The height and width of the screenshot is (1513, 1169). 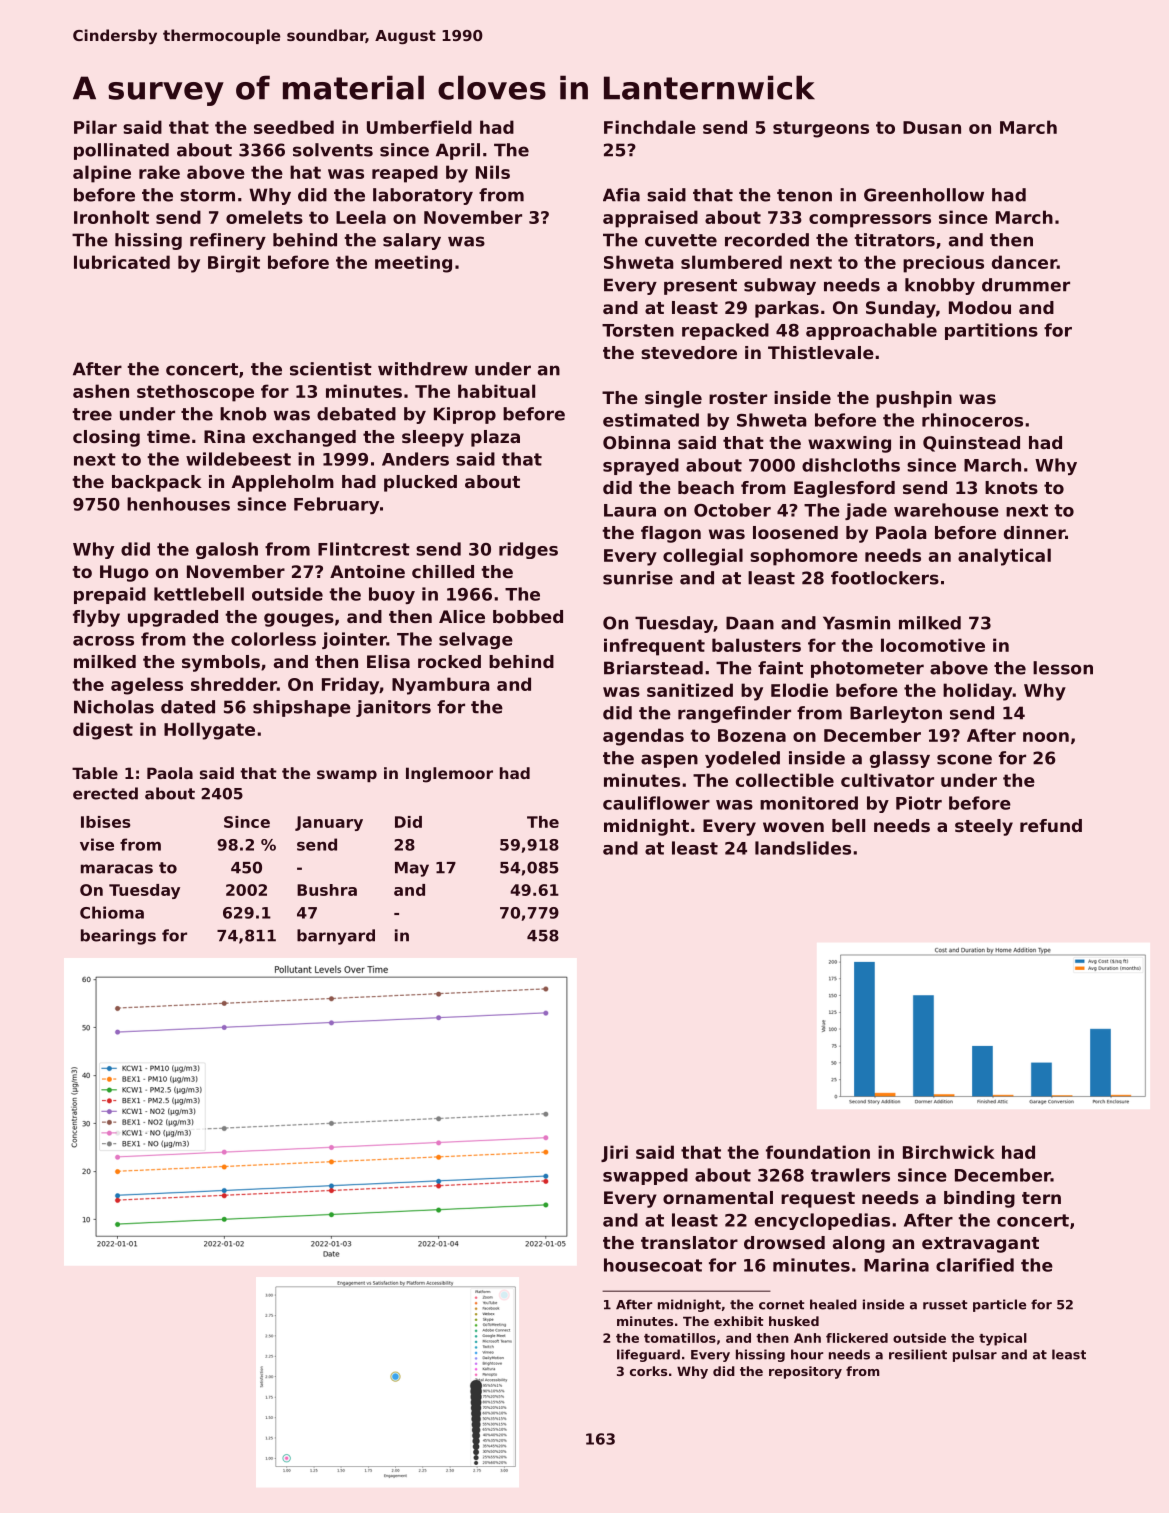 What do you see at coordinates (984, 827) in the screenshot?
I see `steely` at bounding box center [984, 827].
